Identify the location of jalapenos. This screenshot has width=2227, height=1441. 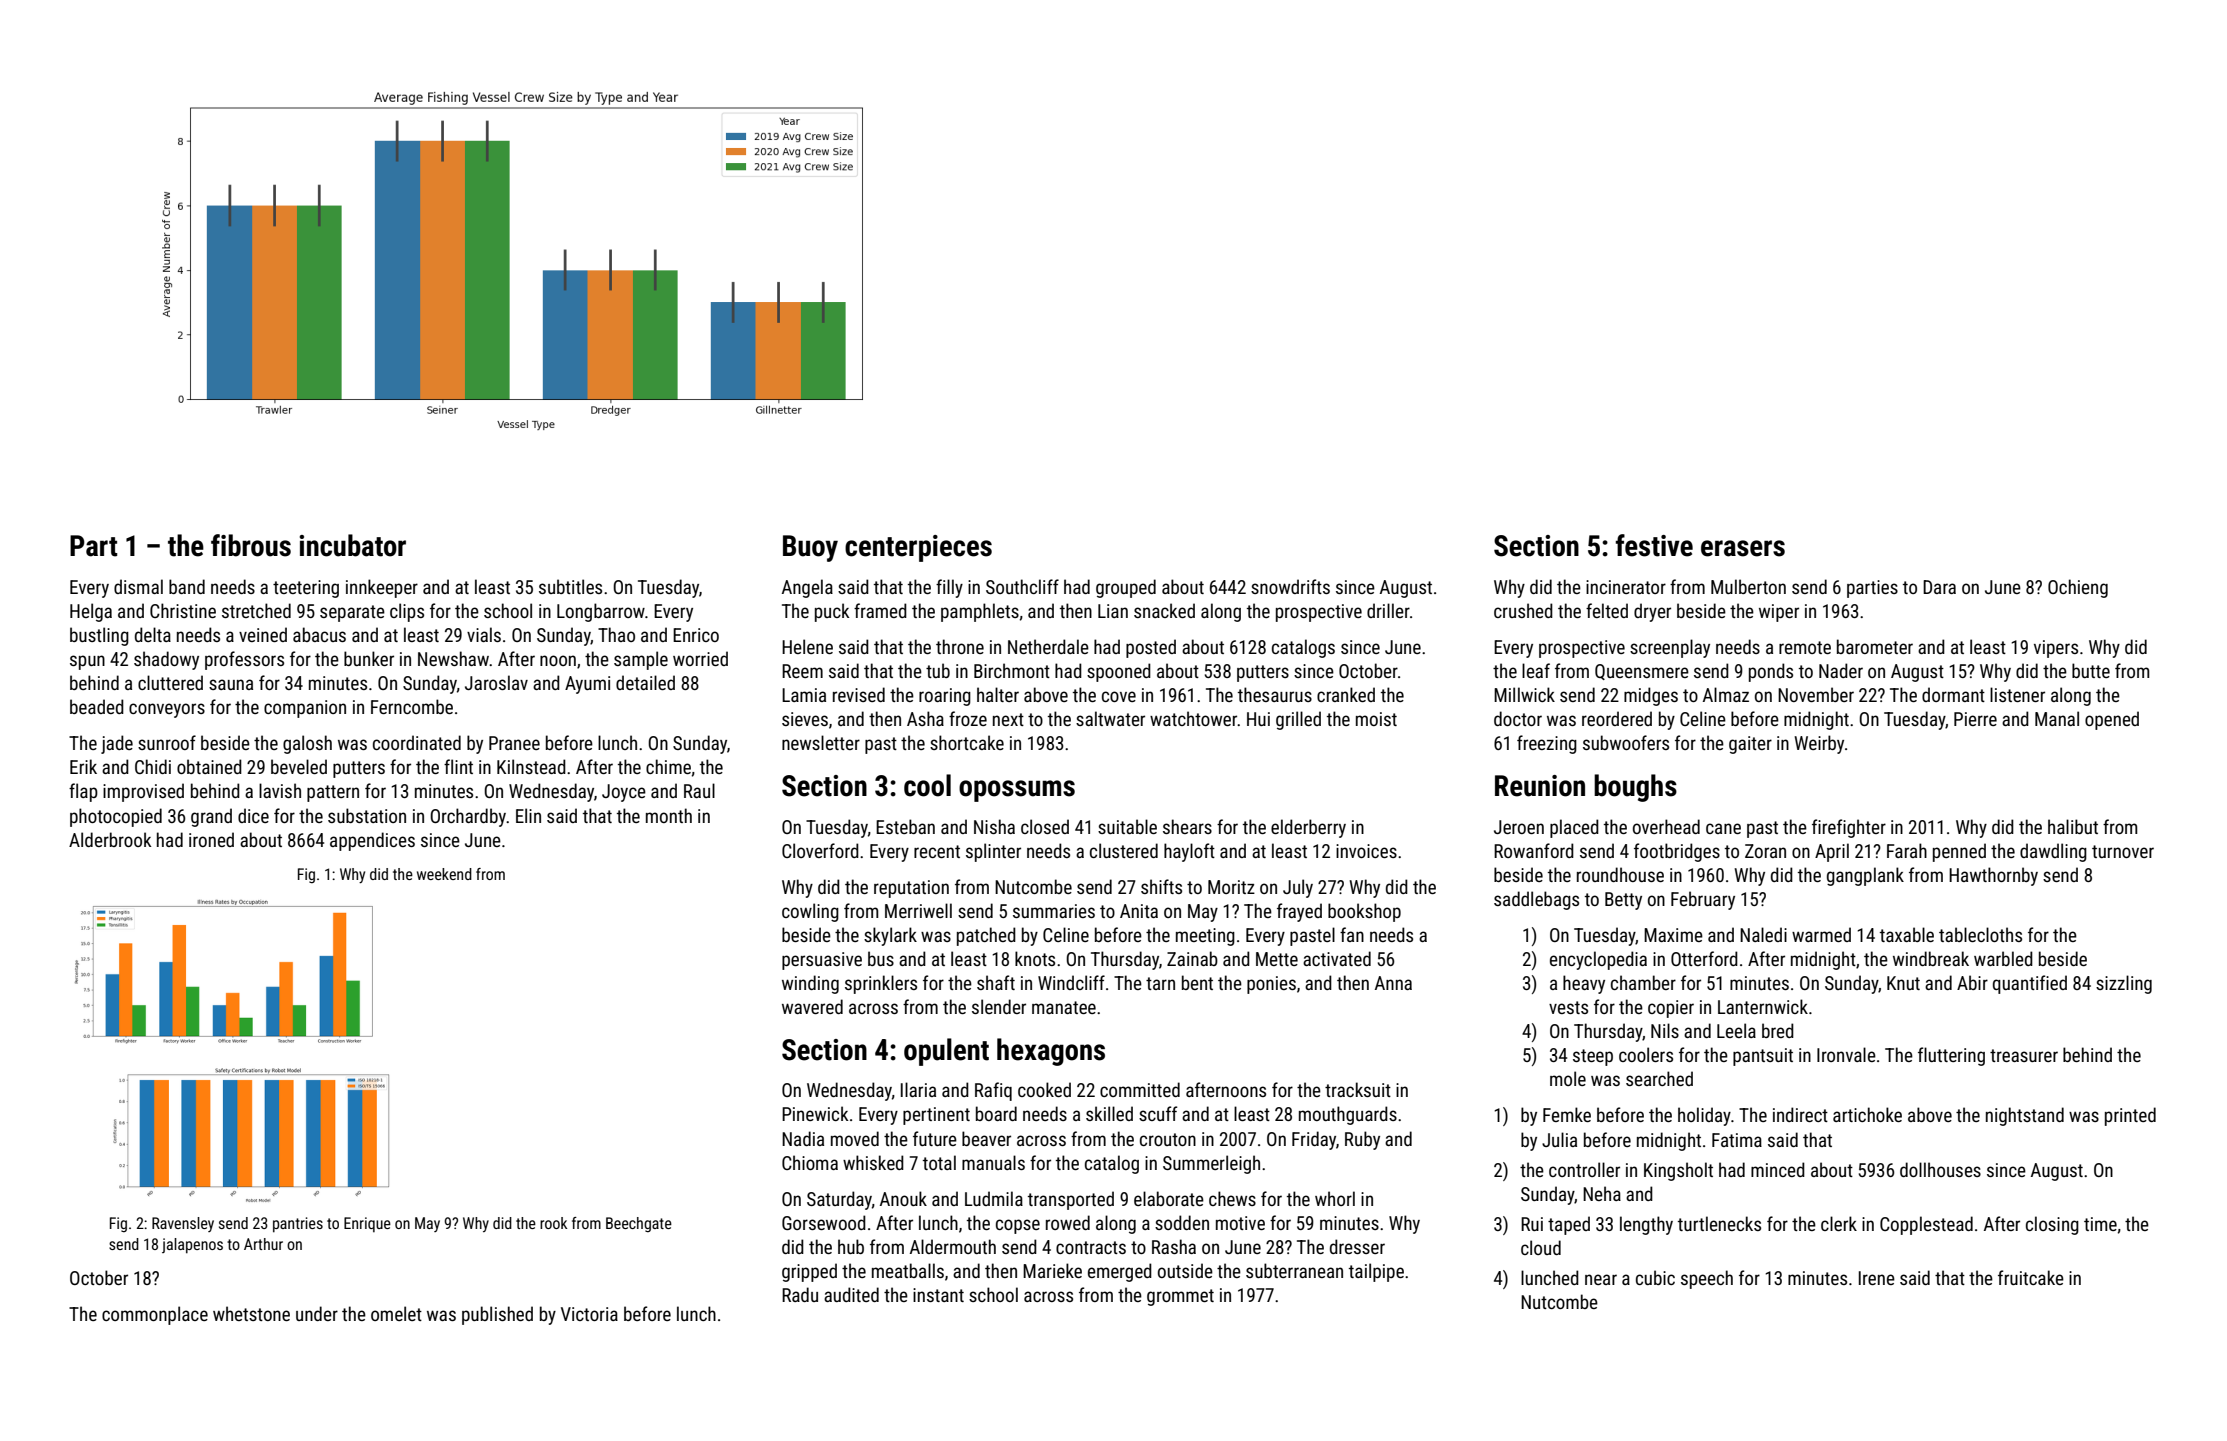
(192, 1246).
